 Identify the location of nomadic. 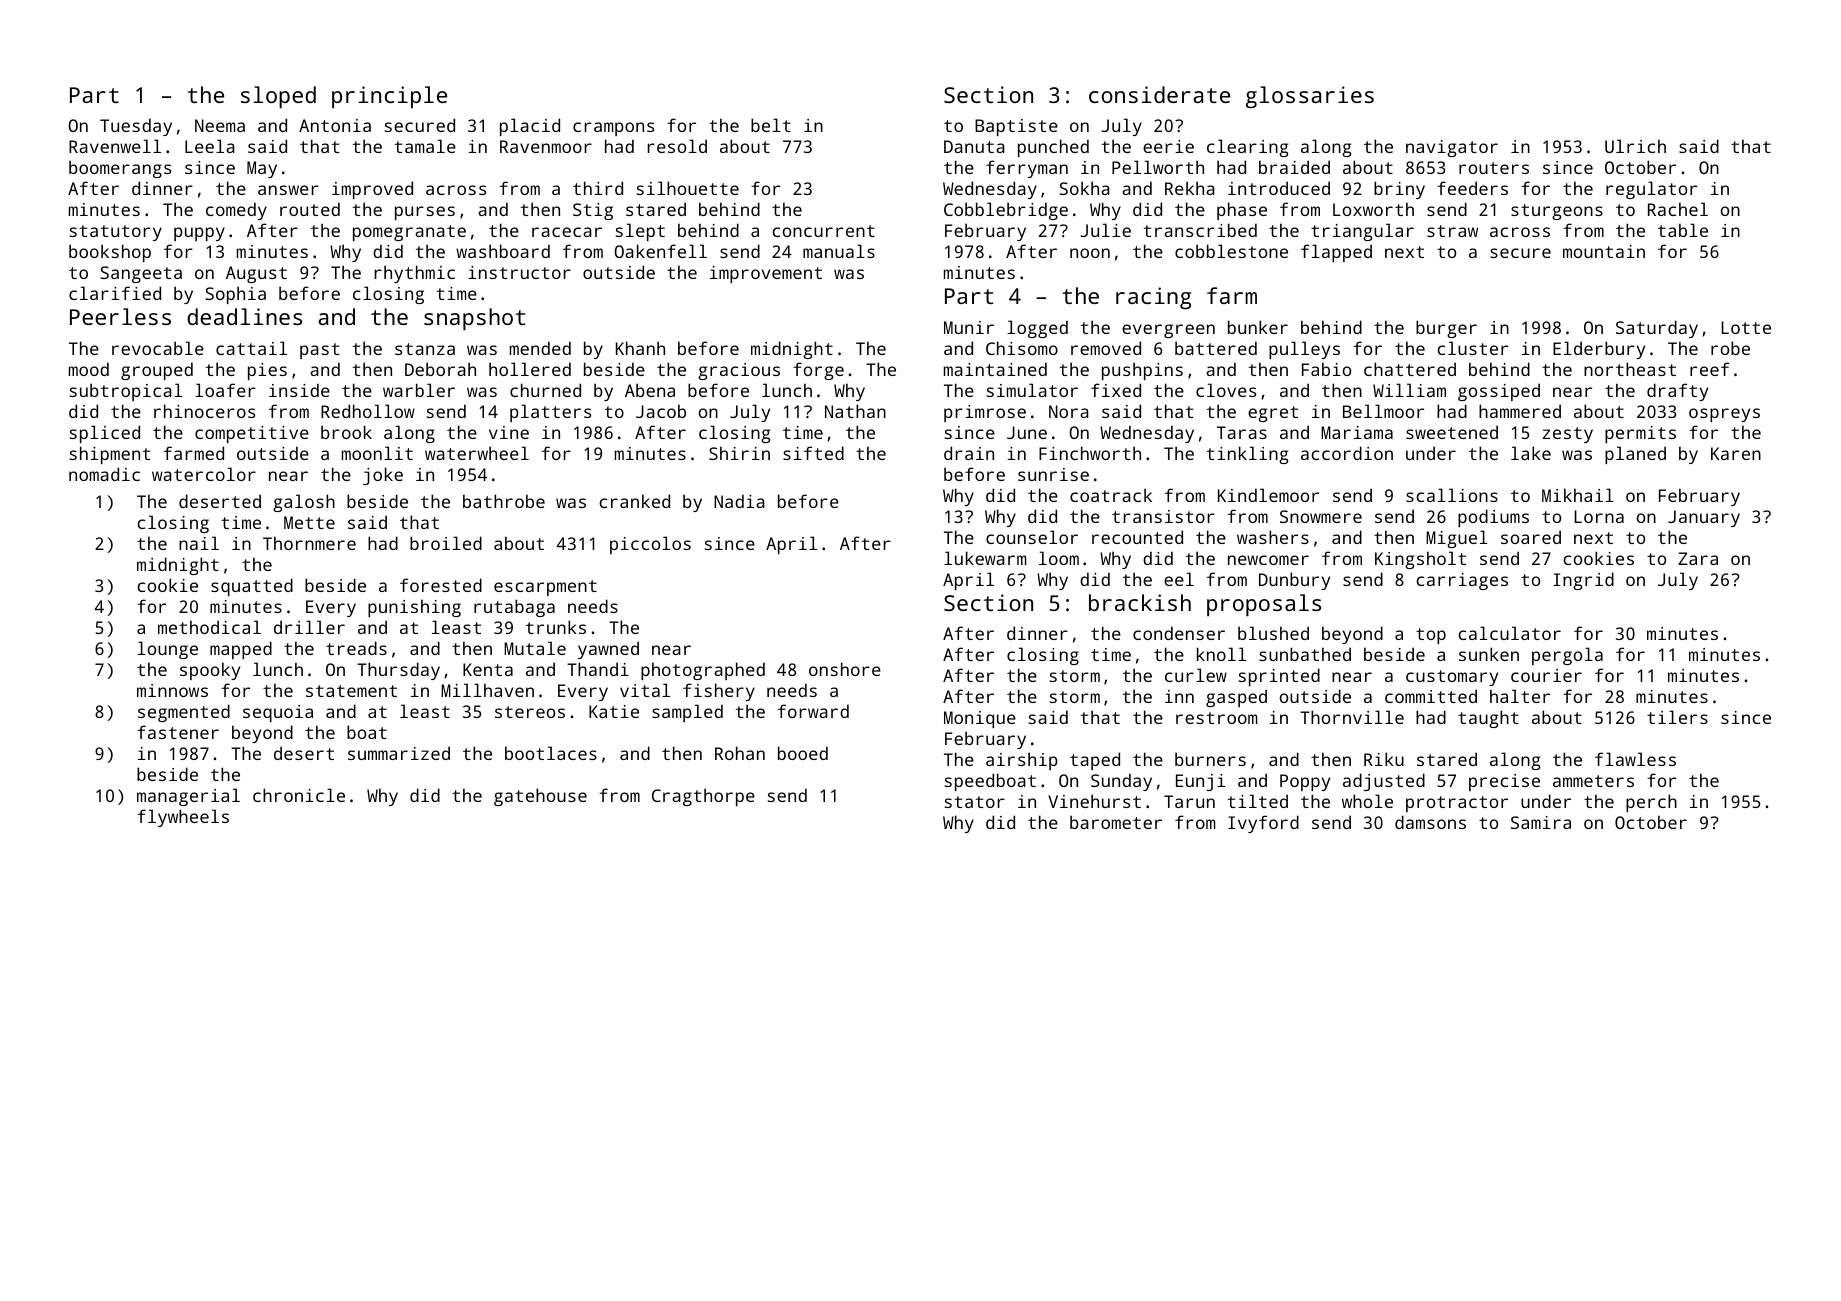
(104, 474).
